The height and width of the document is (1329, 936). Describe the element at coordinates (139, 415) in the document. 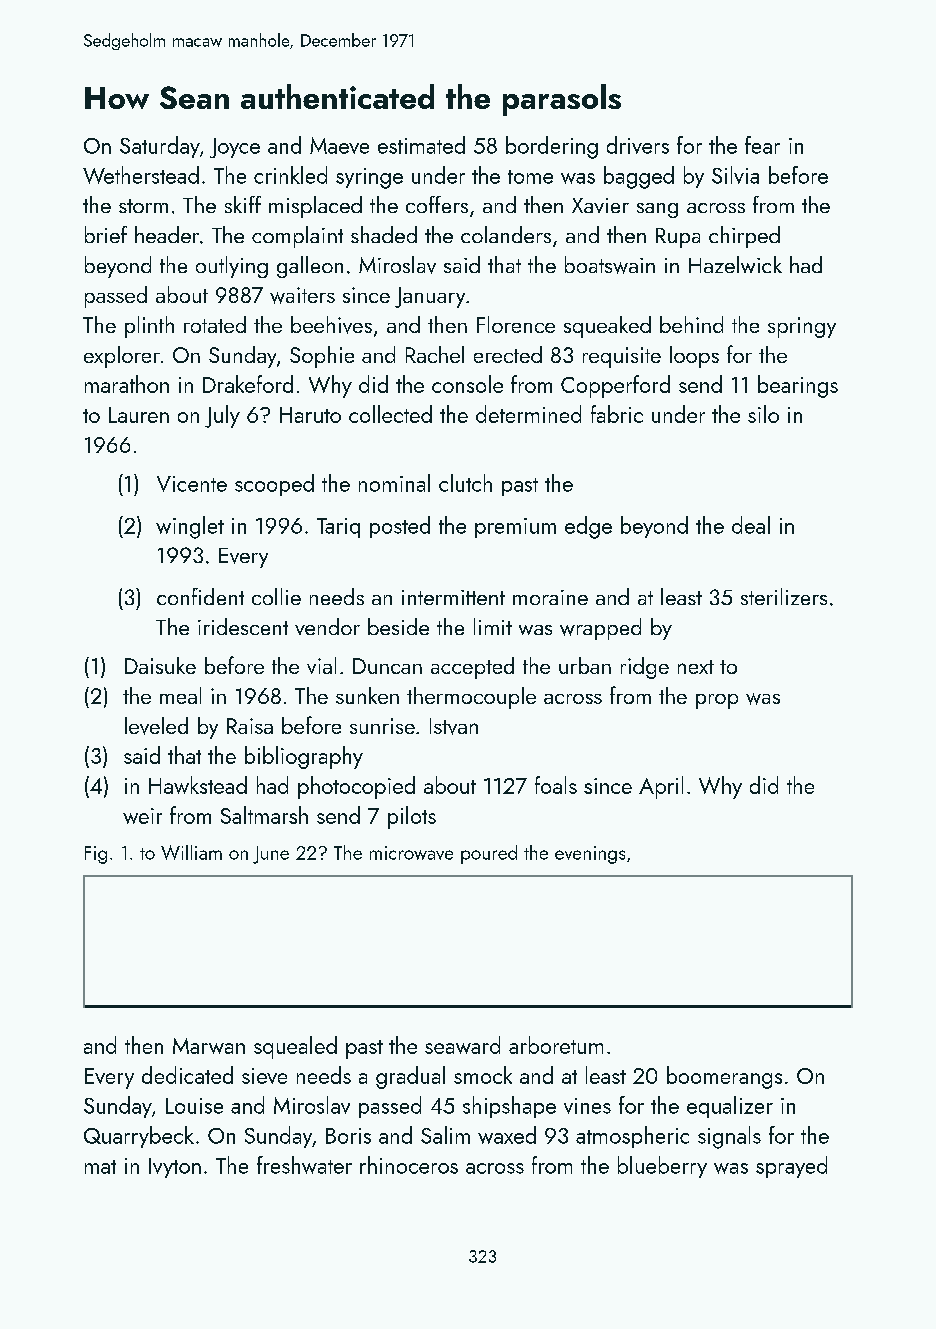

I see `Lauren` at that location.
